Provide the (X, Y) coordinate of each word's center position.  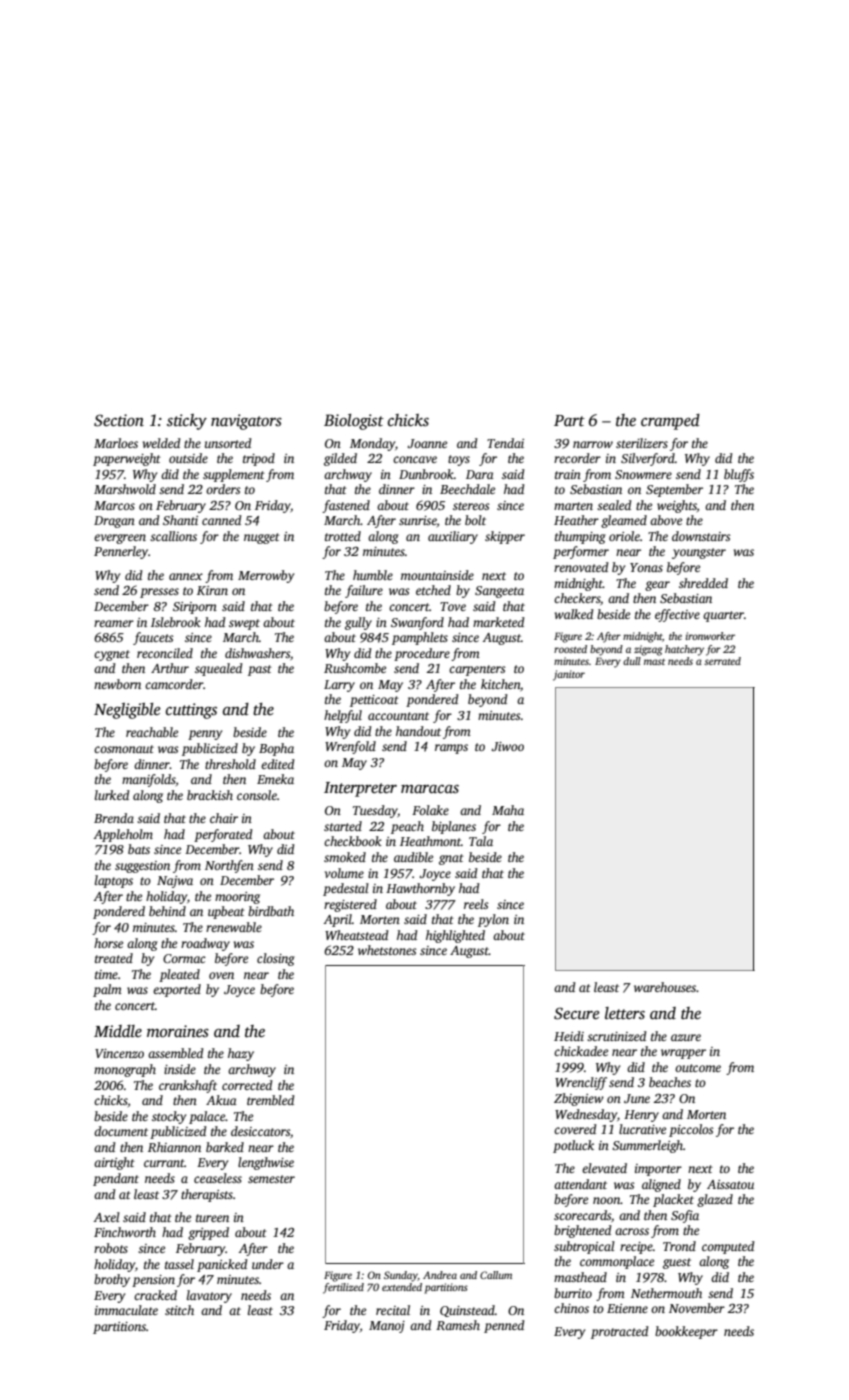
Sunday (401, 1276)
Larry (339, 686)
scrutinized (616, 1036)
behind (167, 911)
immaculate (126, 1310)
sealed (614, 505)
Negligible (127, 711)
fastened (346, 506)
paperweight (127, 459)
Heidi (569, 1036)
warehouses (665, 987)
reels (476, 904)
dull (632, 661)
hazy (241, 1054)
